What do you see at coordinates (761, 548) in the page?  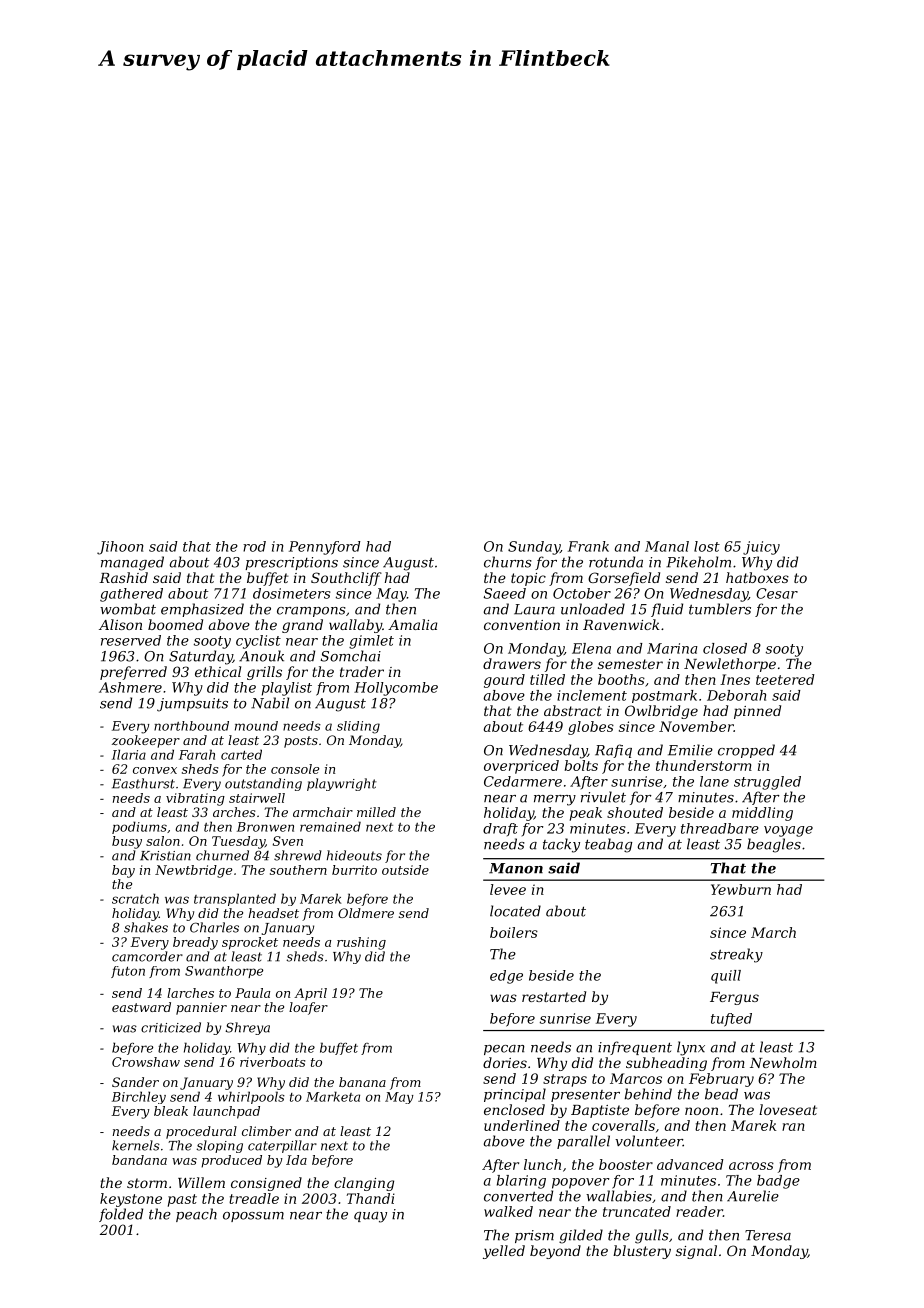 I see `juicy` at bounding box center [761, 548].
